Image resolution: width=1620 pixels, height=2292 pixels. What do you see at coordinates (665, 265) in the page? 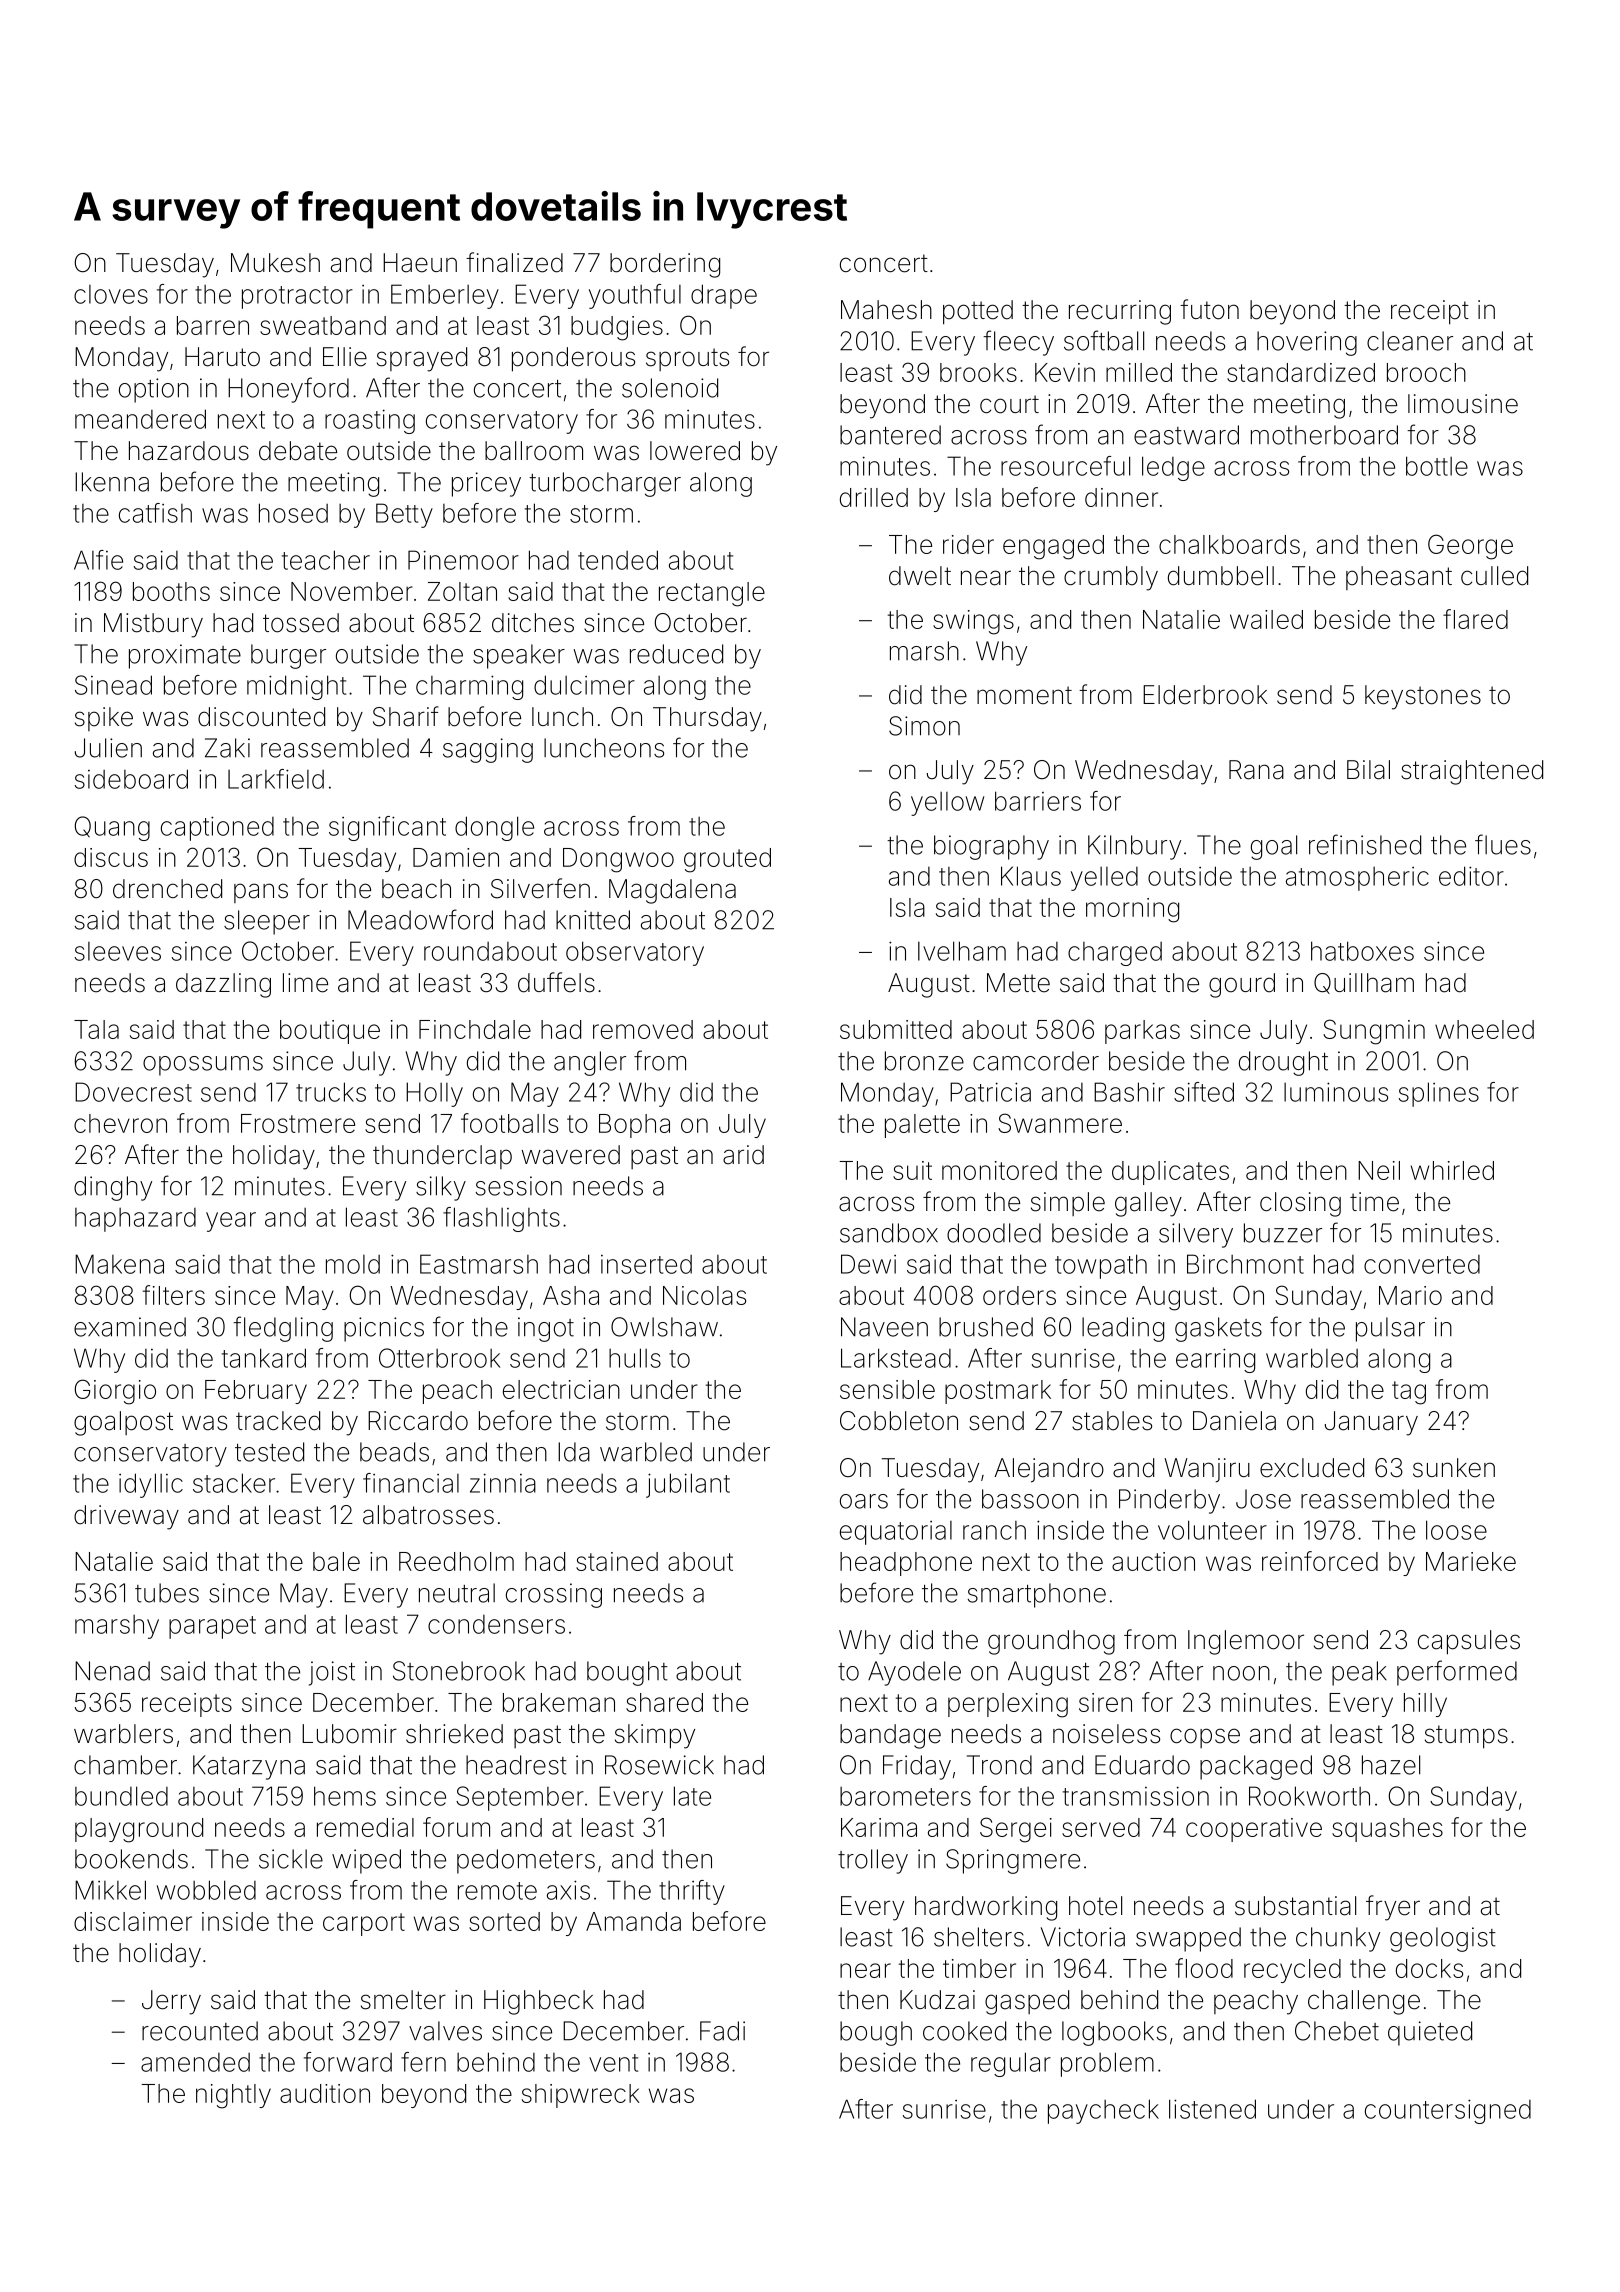
I see `bordering` at bounding box center [665, 265].
